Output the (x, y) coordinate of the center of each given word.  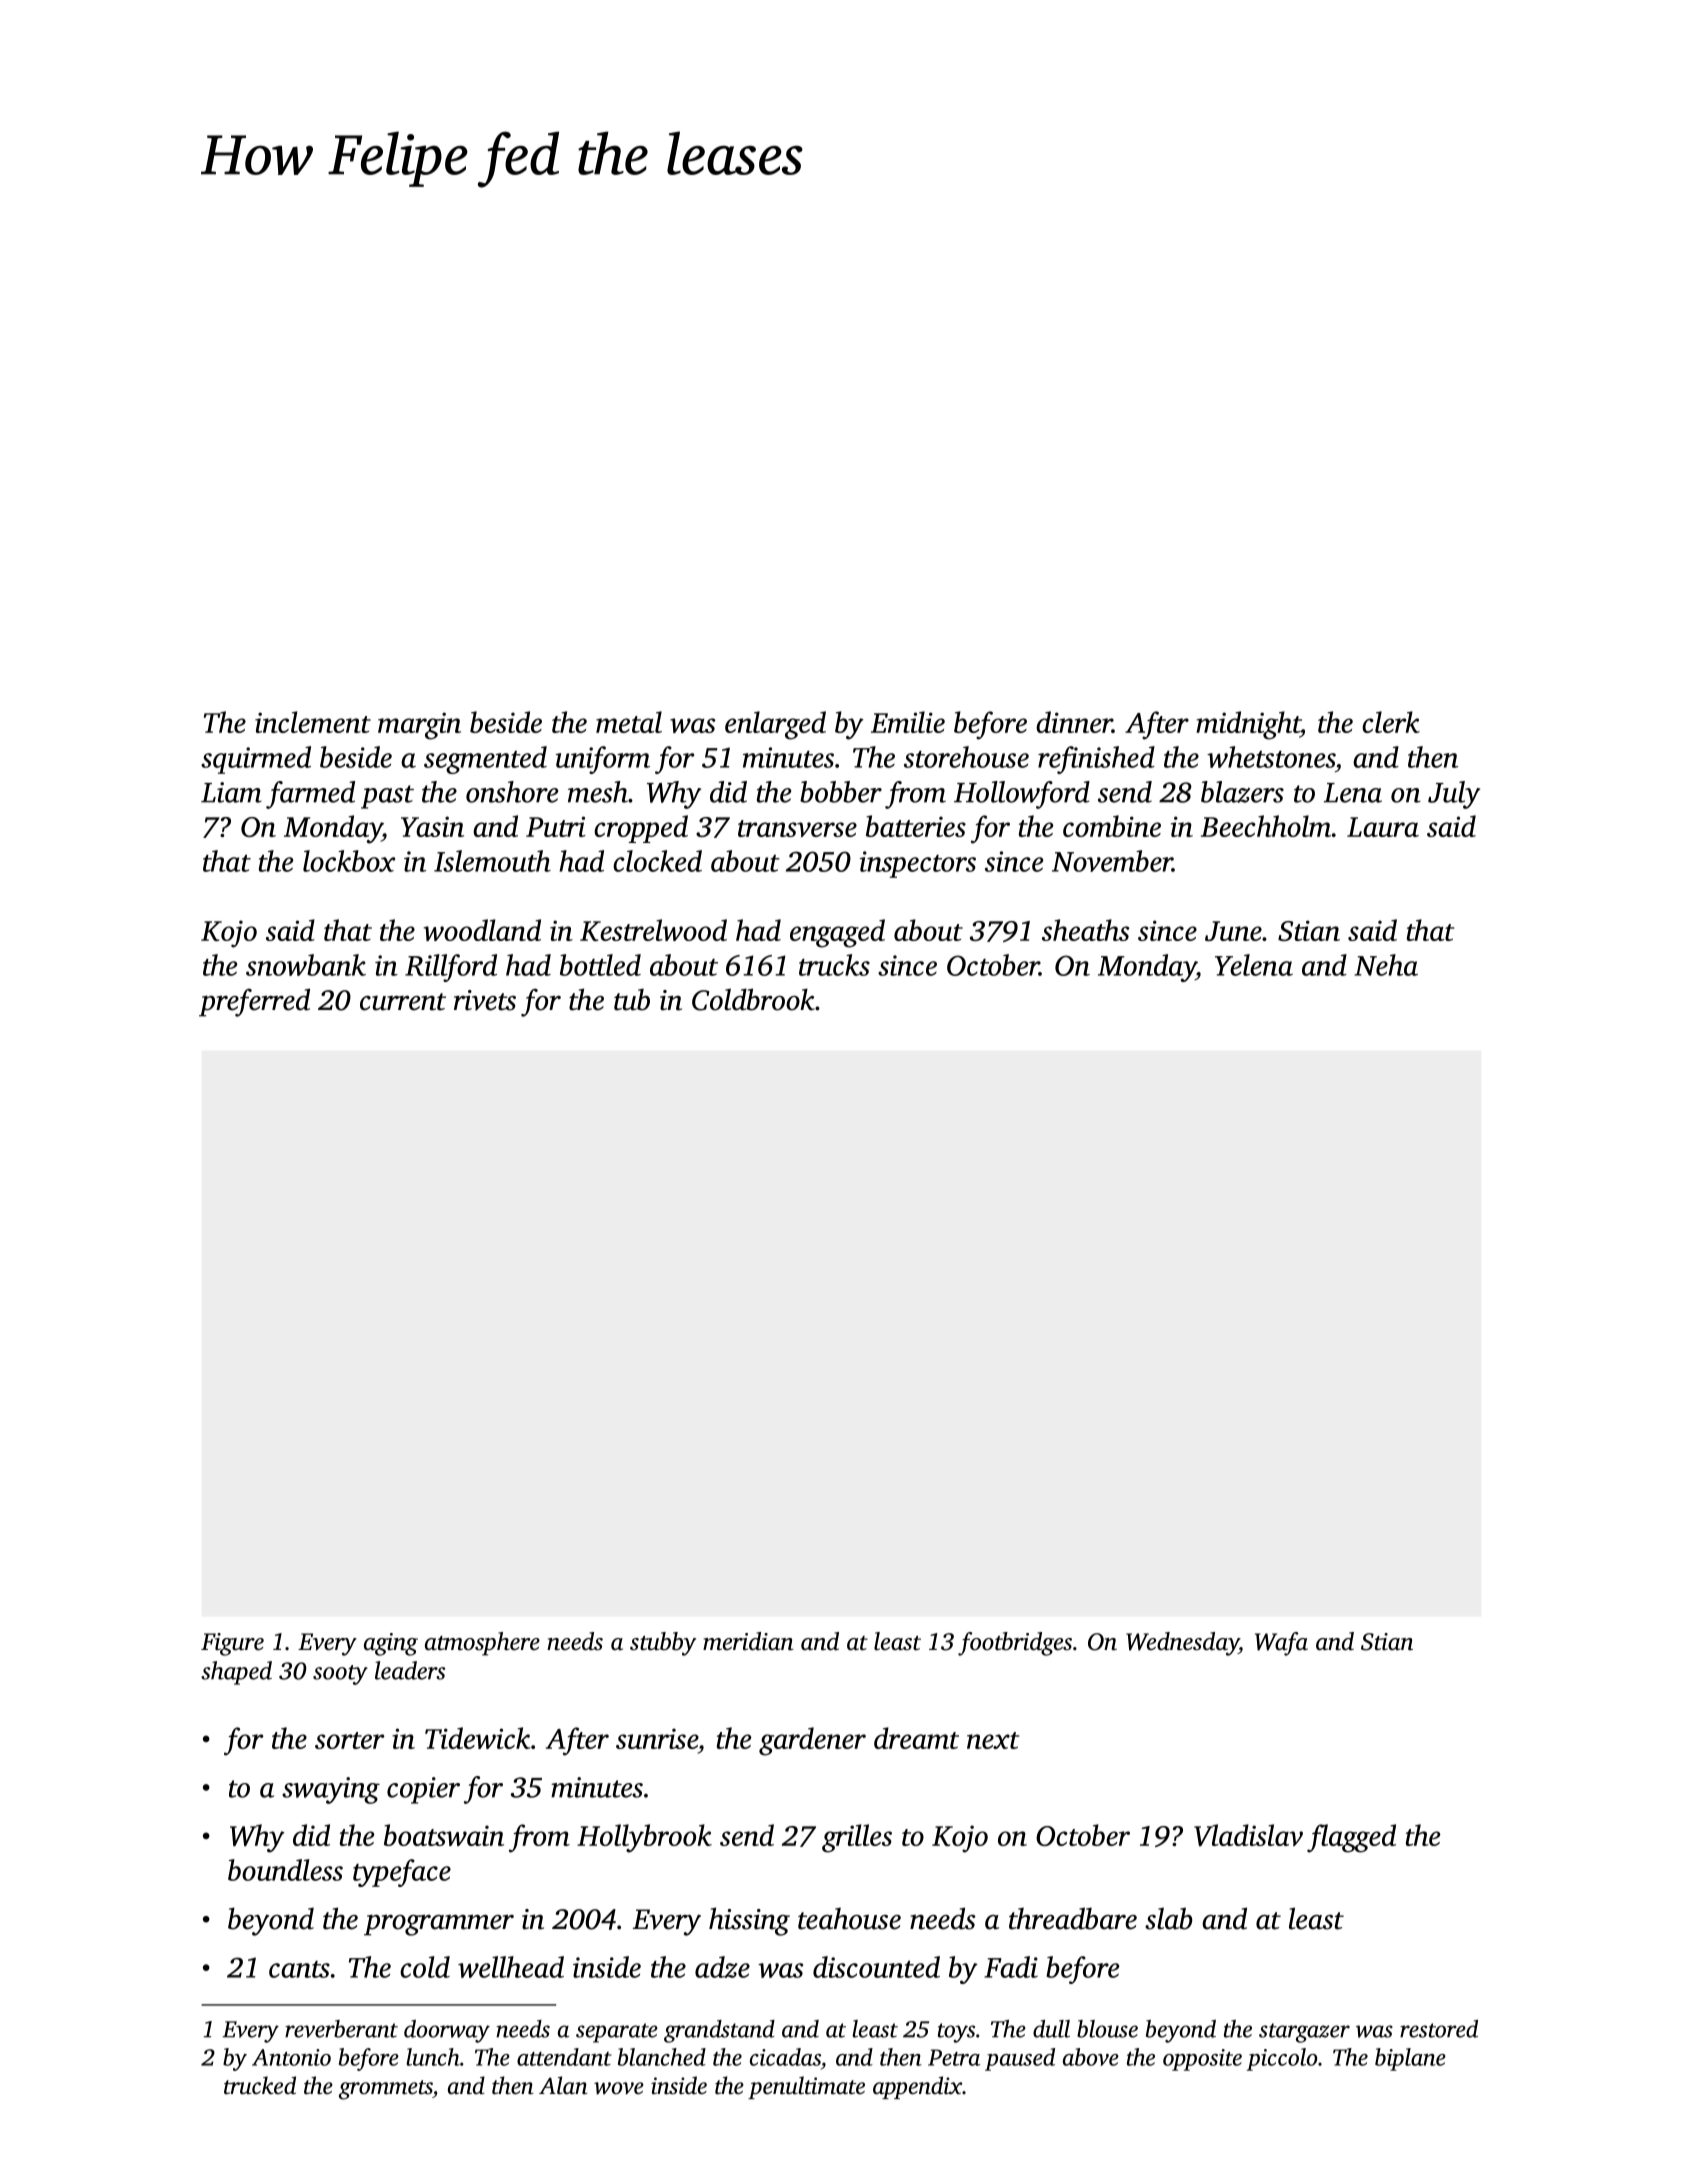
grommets (386, 2090)
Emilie (908, 722)
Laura (1383, 827)
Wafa (1281, 1644)
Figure (232, 1644)
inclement (313, 722)
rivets (485, 1000)
